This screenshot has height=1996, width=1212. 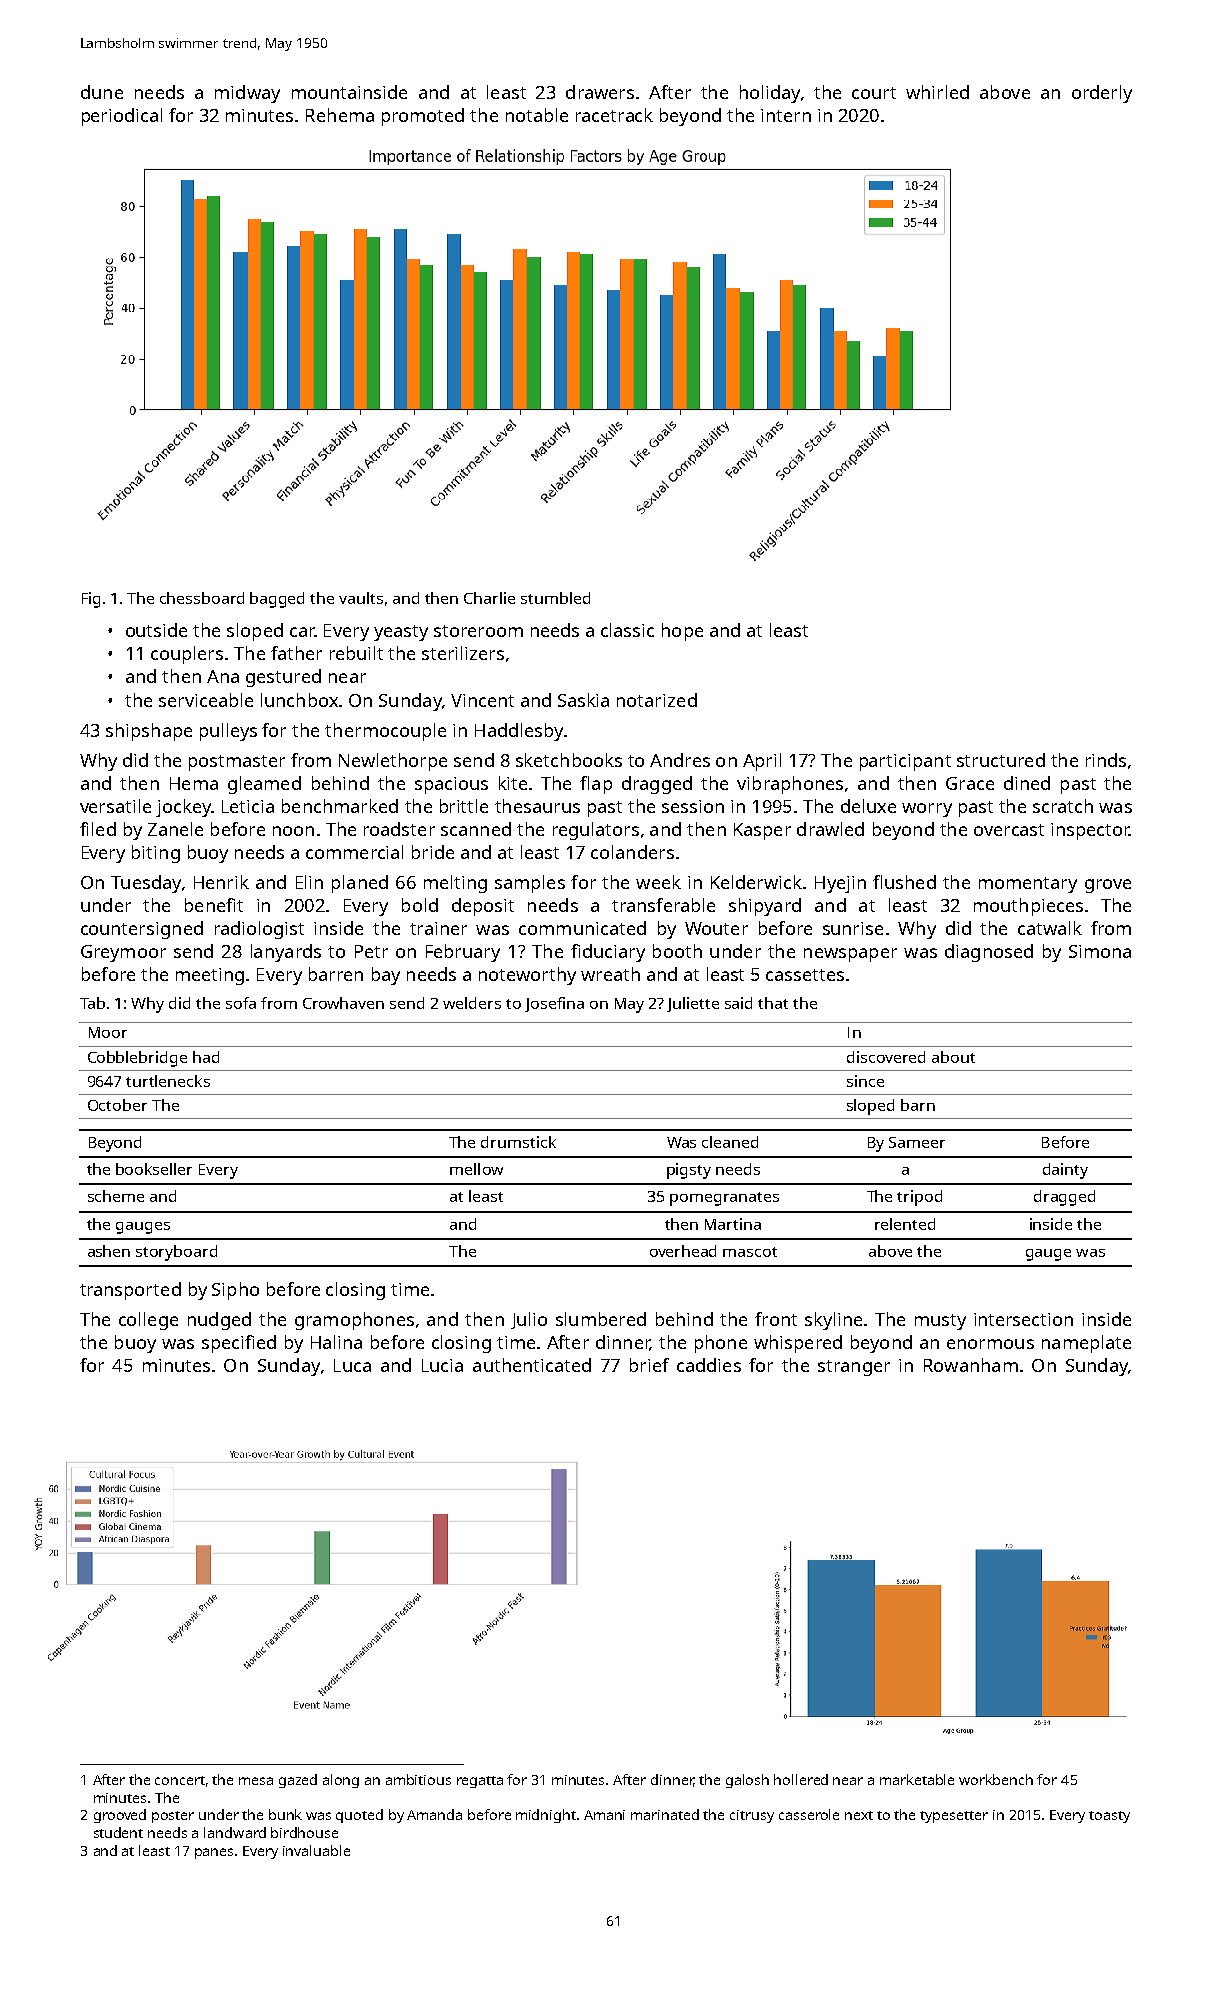 I want to click on notable, so click(x=537, y=115).
